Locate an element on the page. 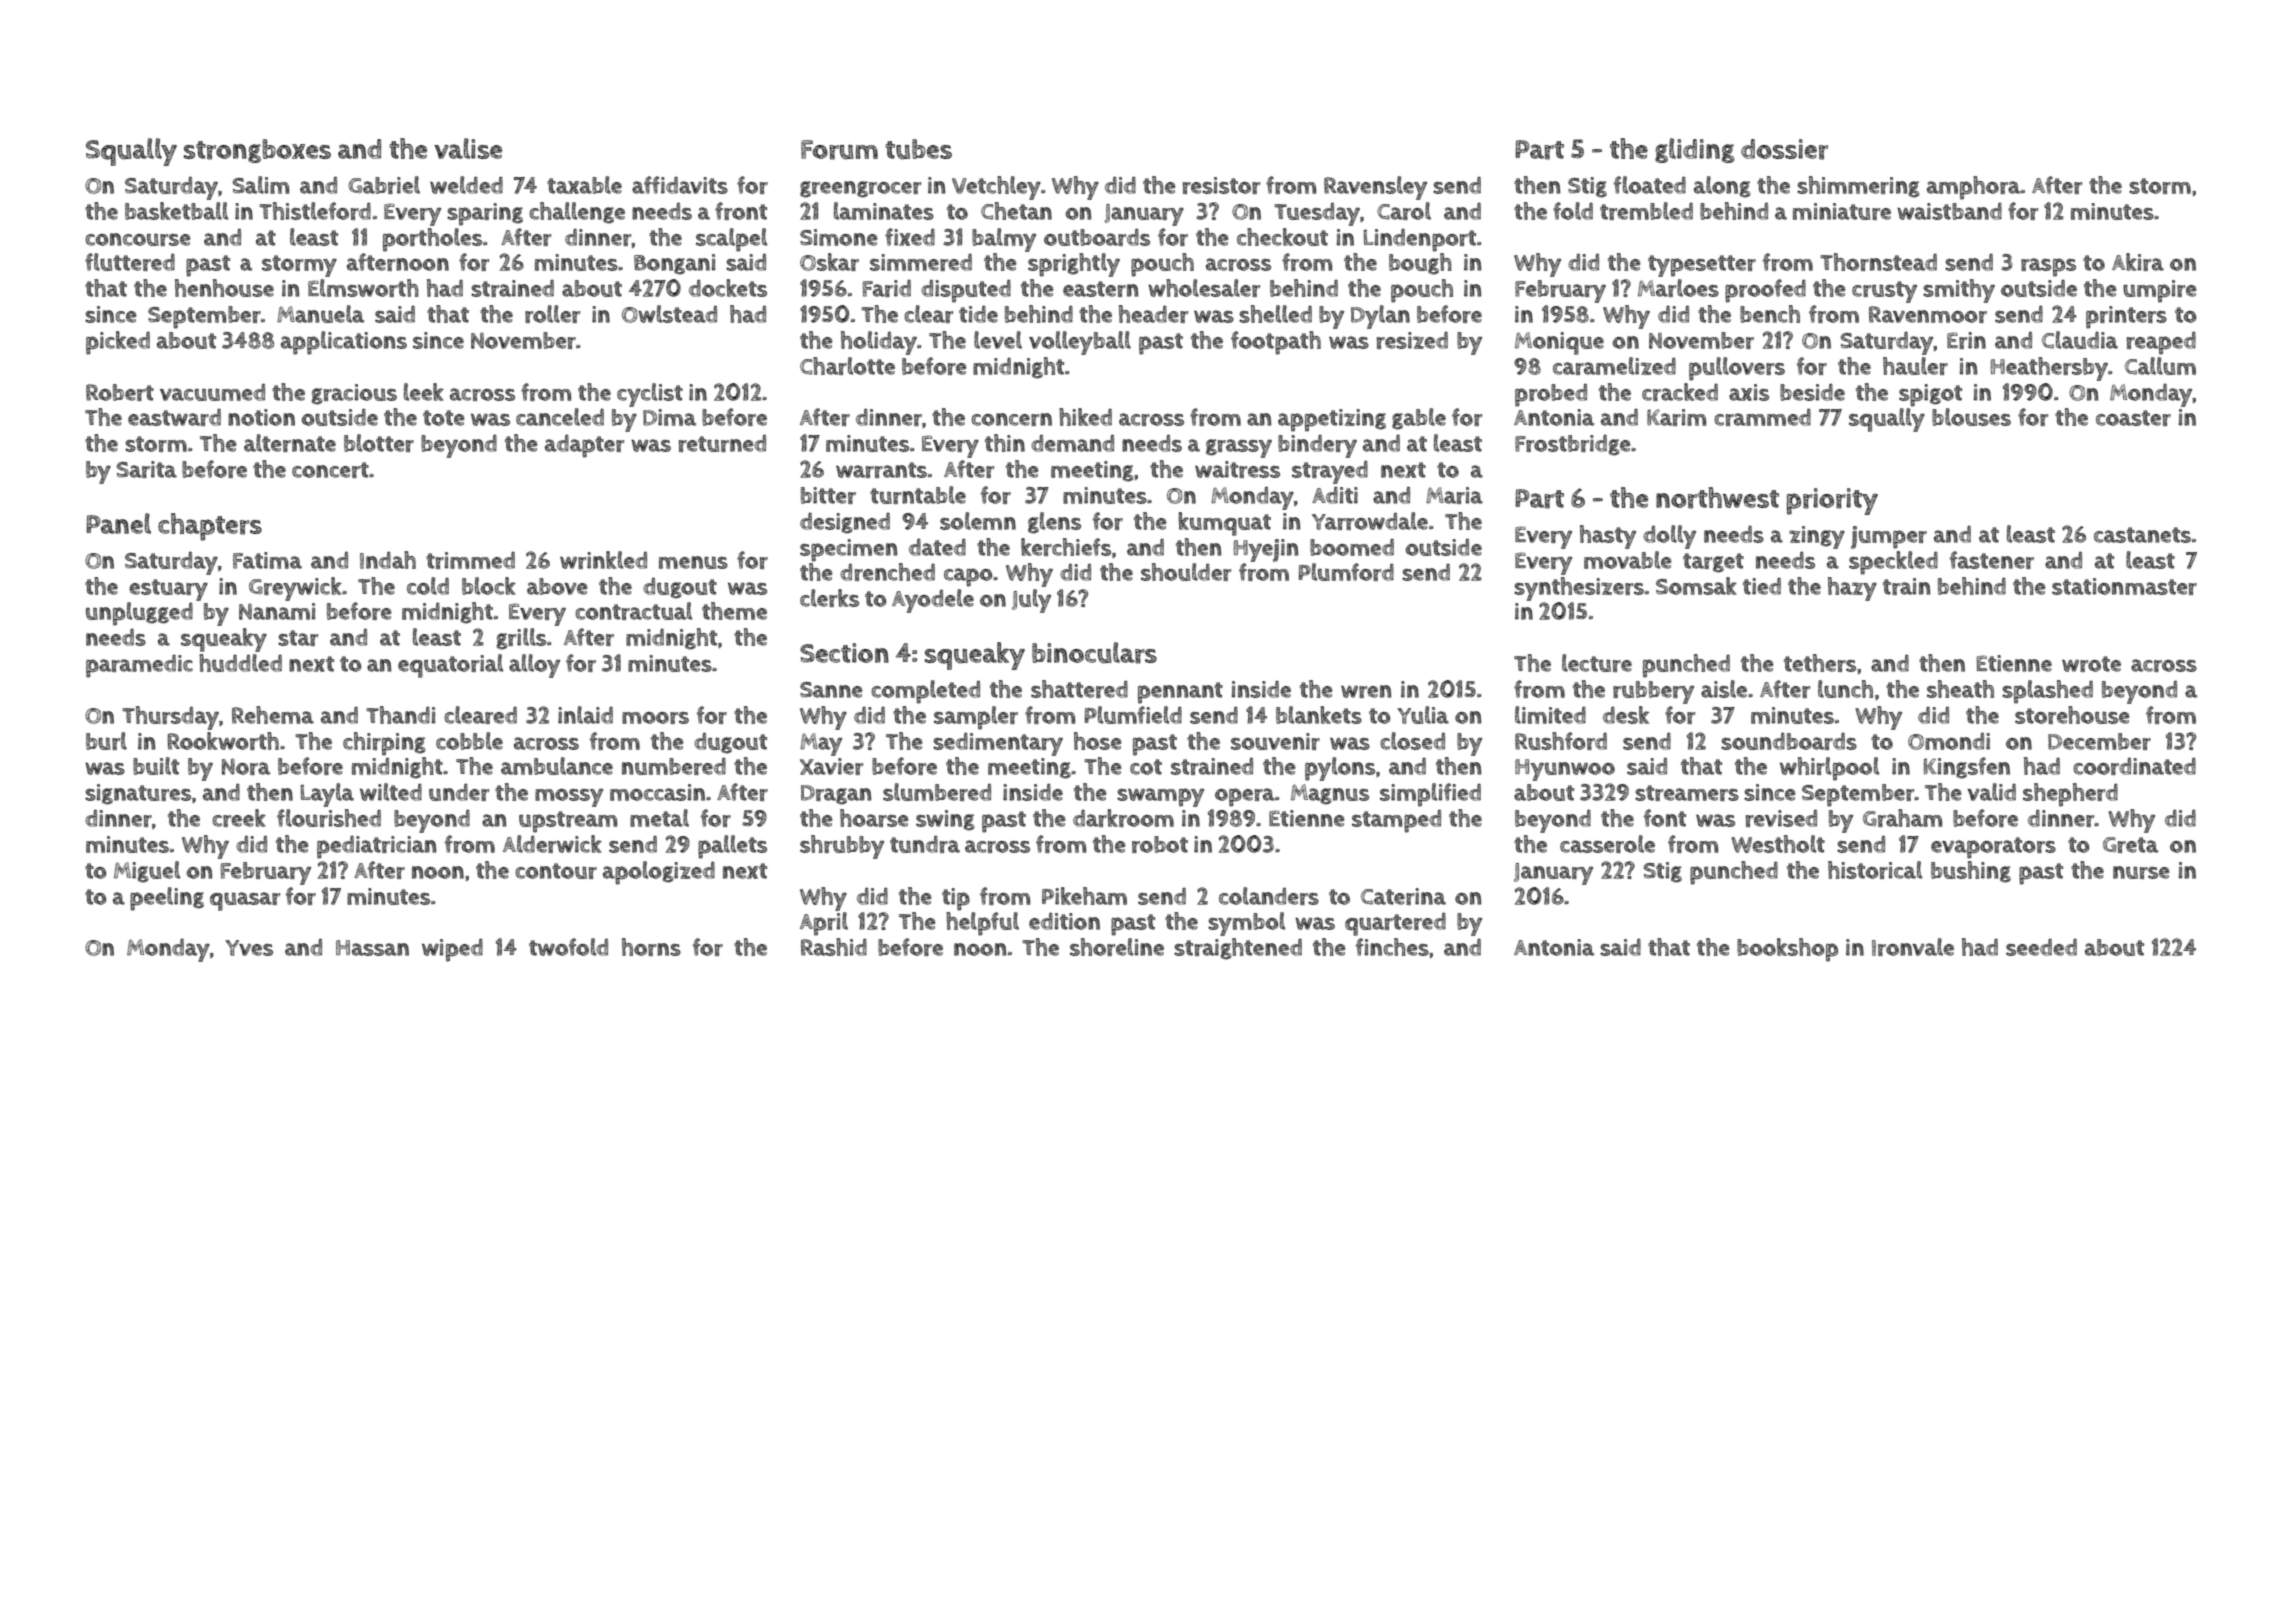  gliding is located at coordinates (1695, 150).
